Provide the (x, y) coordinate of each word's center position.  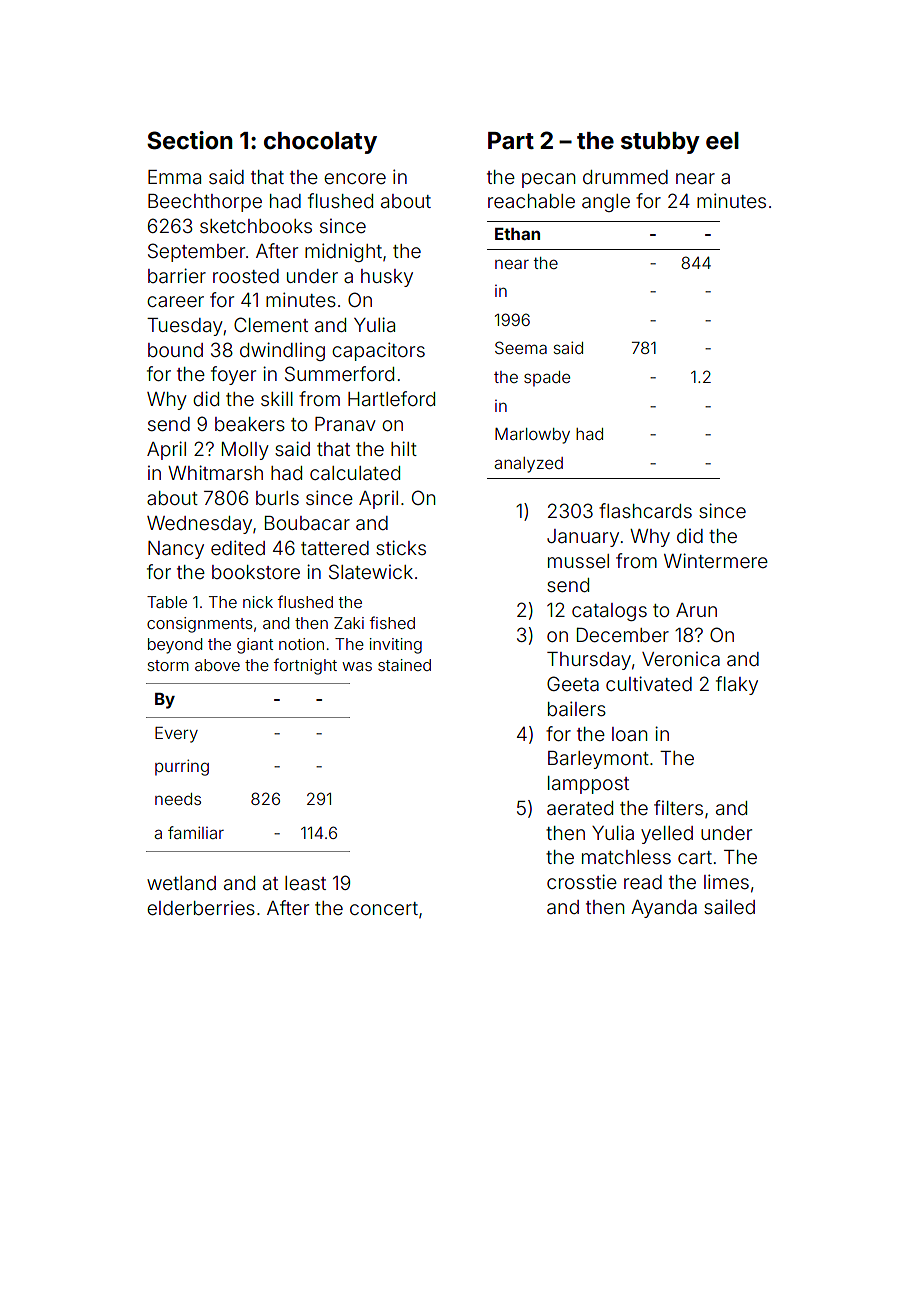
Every (176, 735)
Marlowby (532, 436)
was (357, 666)
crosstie (582, 881)
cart (695, 857)
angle (606, 203)
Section (190, 140)
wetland (181, 883)
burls (277, 498)
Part (511, 140)
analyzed (528, 465)
